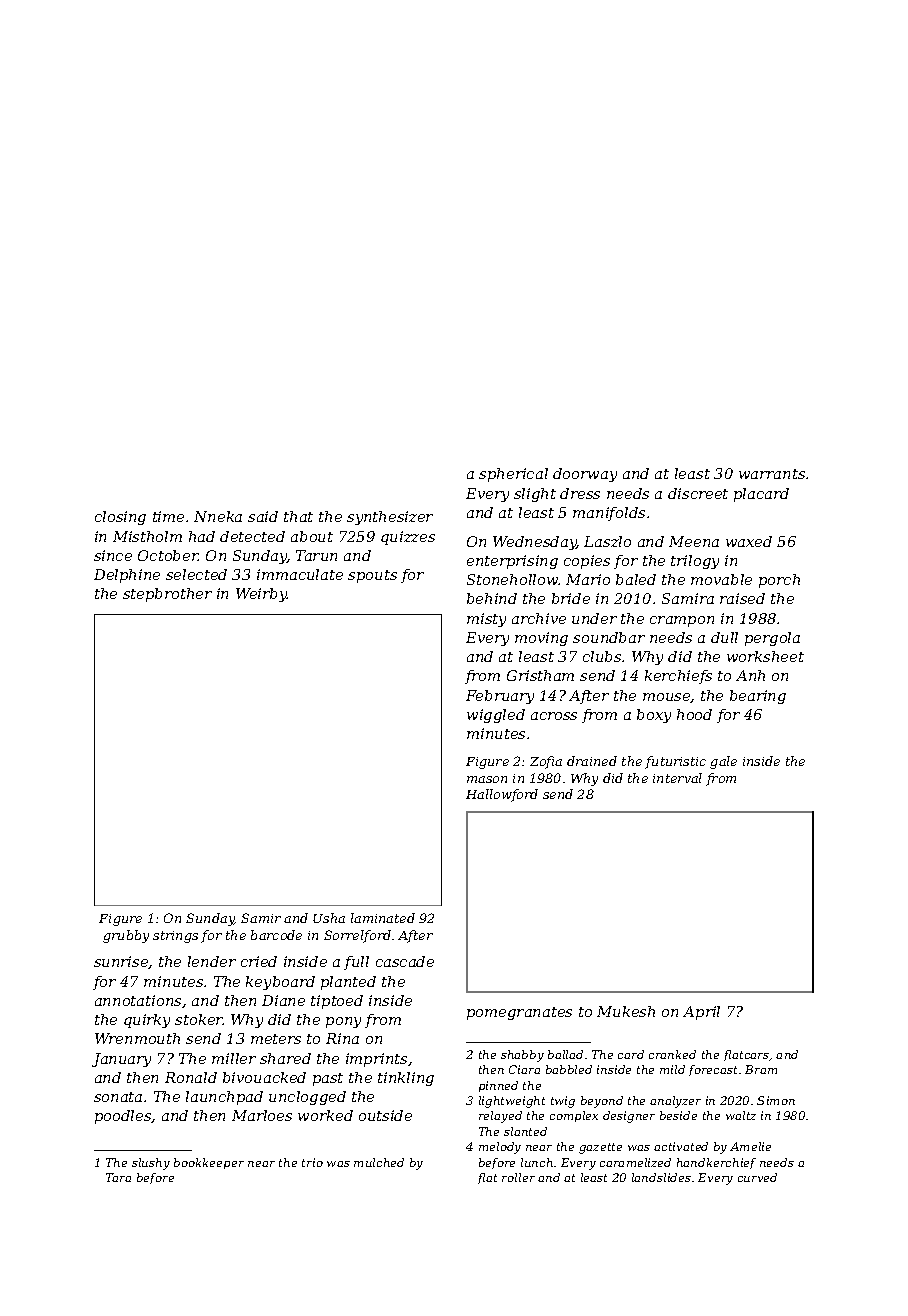  I want to click on sonata, so click(118, 1097).
